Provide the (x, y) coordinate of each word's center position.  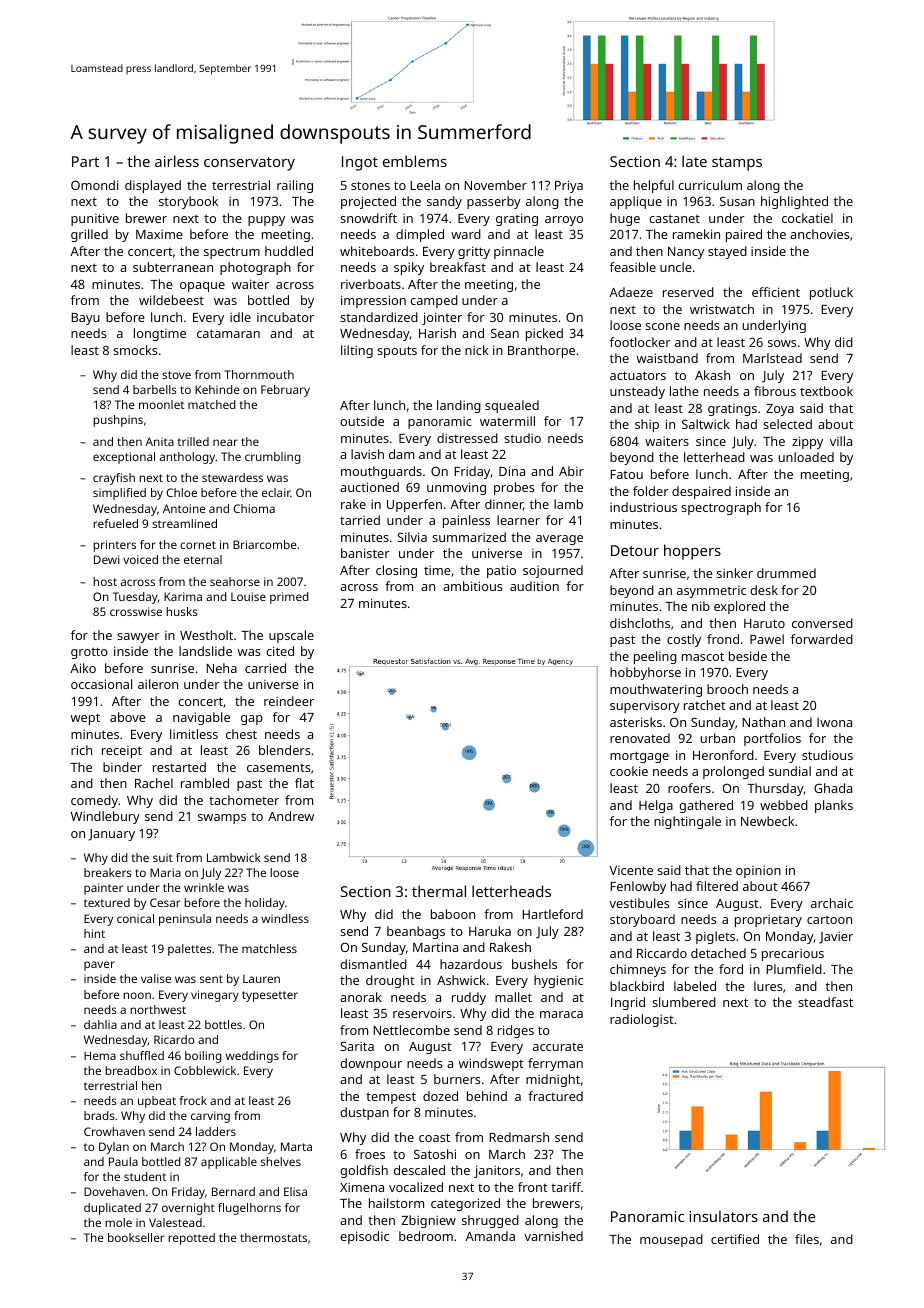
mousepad (671, 1240)
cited (280, 651)
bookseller (136, 1237)
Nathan (763, 722)
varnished (553, 1236)
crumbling (273, 458)
